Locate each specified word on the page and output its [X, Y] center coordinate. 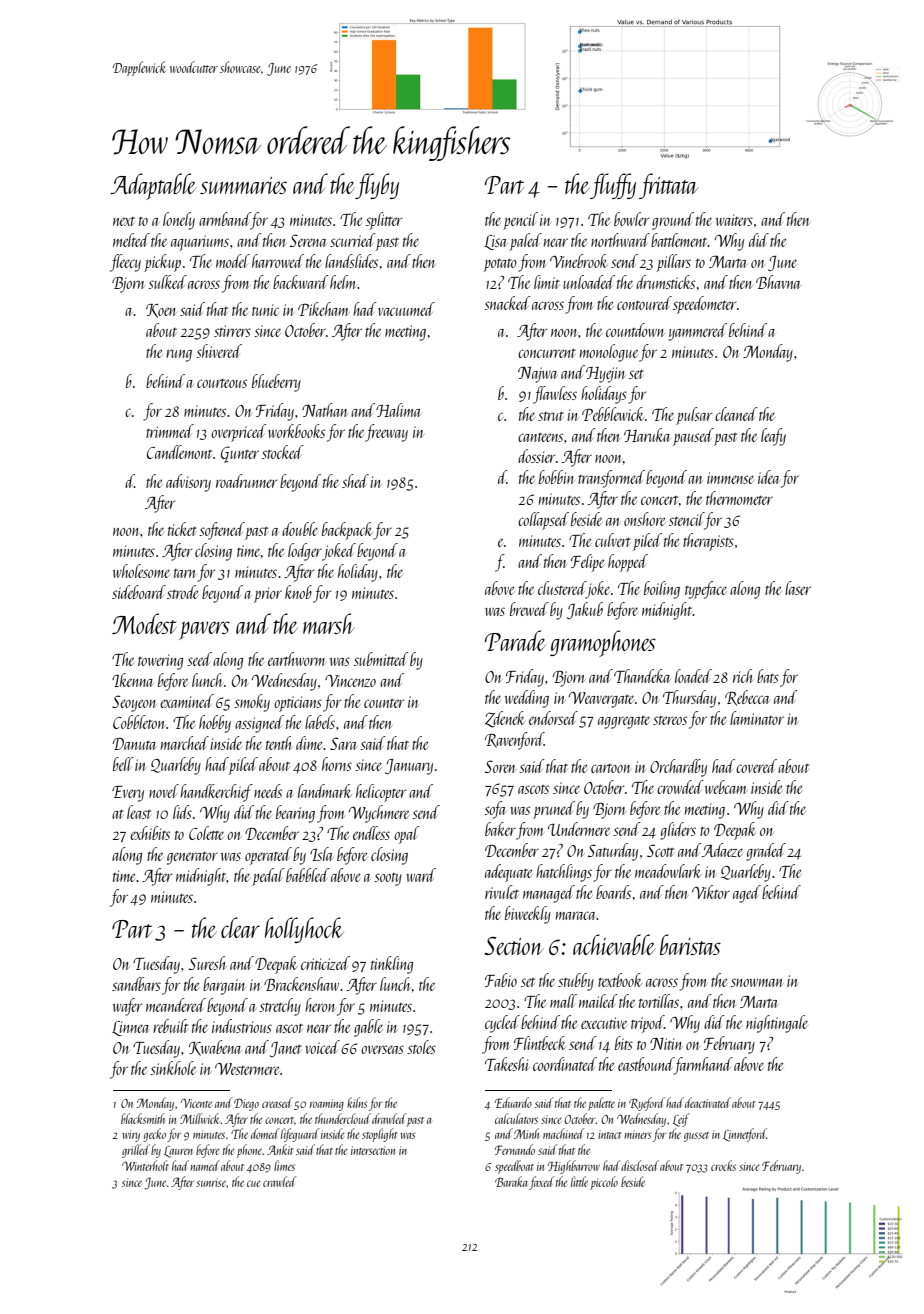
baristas [690, 944]
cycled [502, 1024]
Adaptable [153, 186]
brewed [529, 609]
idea [768, 477]
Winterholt [145, 1165]
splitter [384, 221]
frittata [668, 186]
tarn [185, 573]
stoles [421, 1047]
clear [240, 927]
